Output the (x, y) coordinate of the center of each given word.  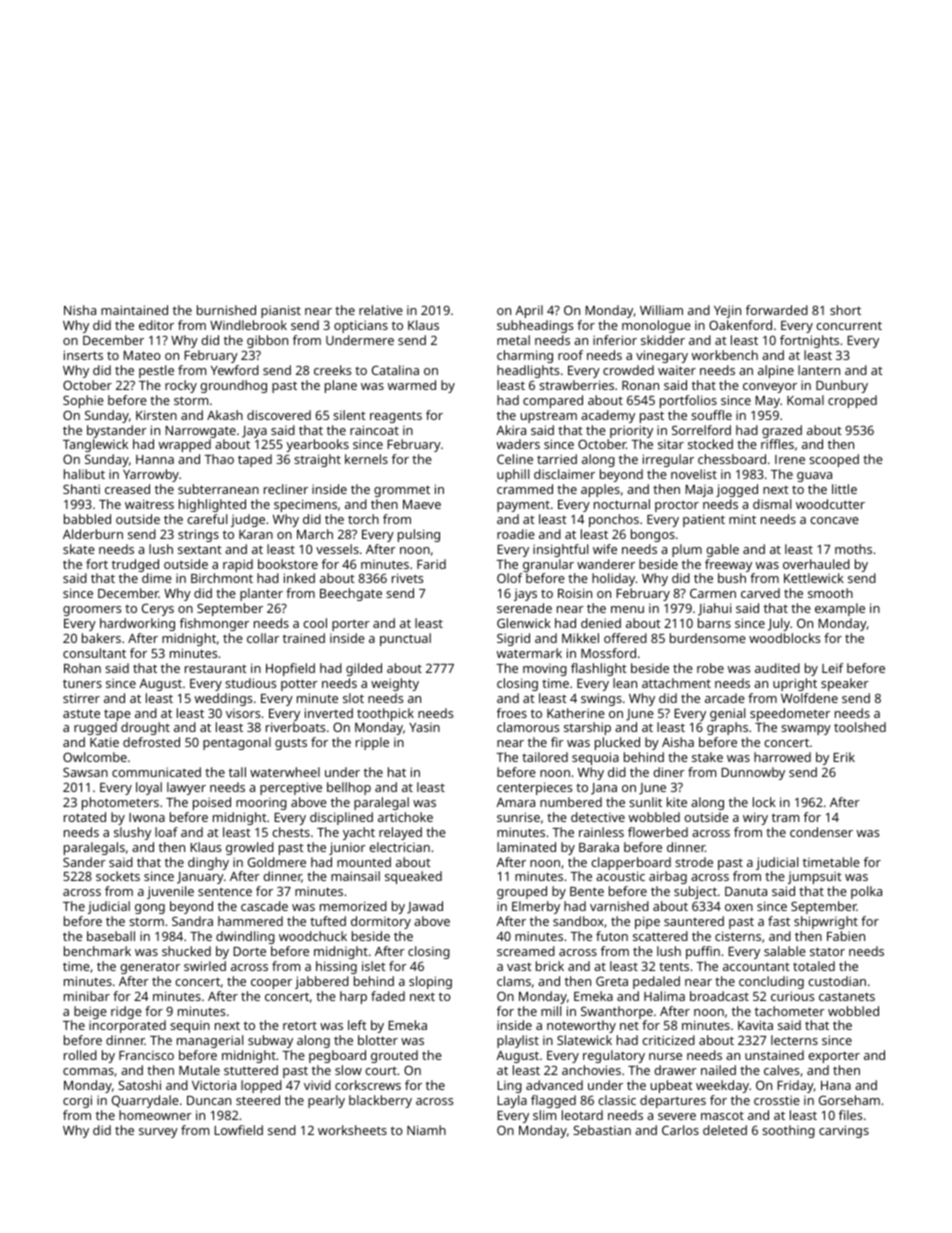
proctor (677, 506)
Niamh (426, 1130)
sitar (671, 444)
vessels (337, 549)
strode (694, 862)
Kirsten (156, 415)
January (200, 878)
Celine (515, 459)
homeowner (155, 1115)
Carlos (680, 1130)
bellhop (349, 788)
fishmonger (214, 624)
